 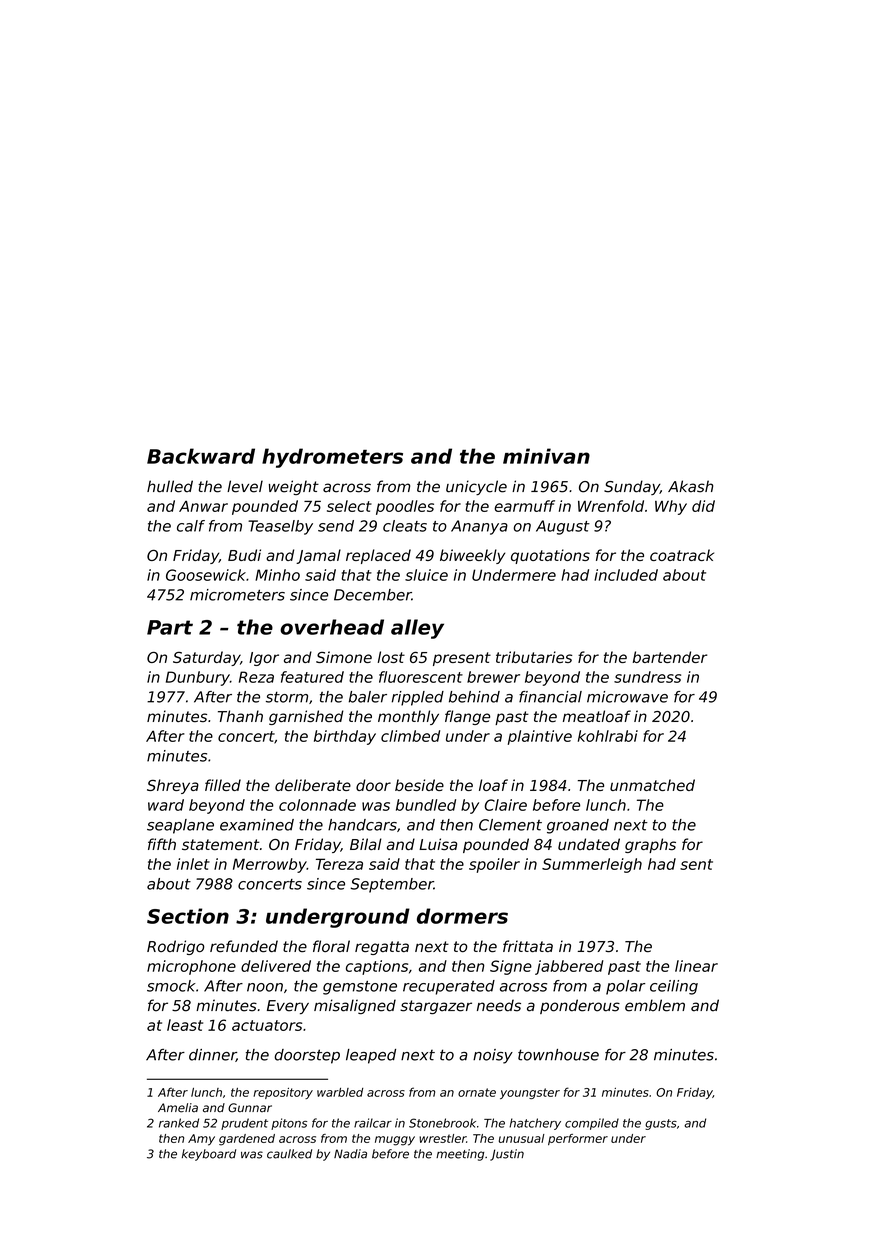 What do you see at coordinates (173, 786) in the screenshot?
I see `Shreya` at bounding box center [173, 786].
